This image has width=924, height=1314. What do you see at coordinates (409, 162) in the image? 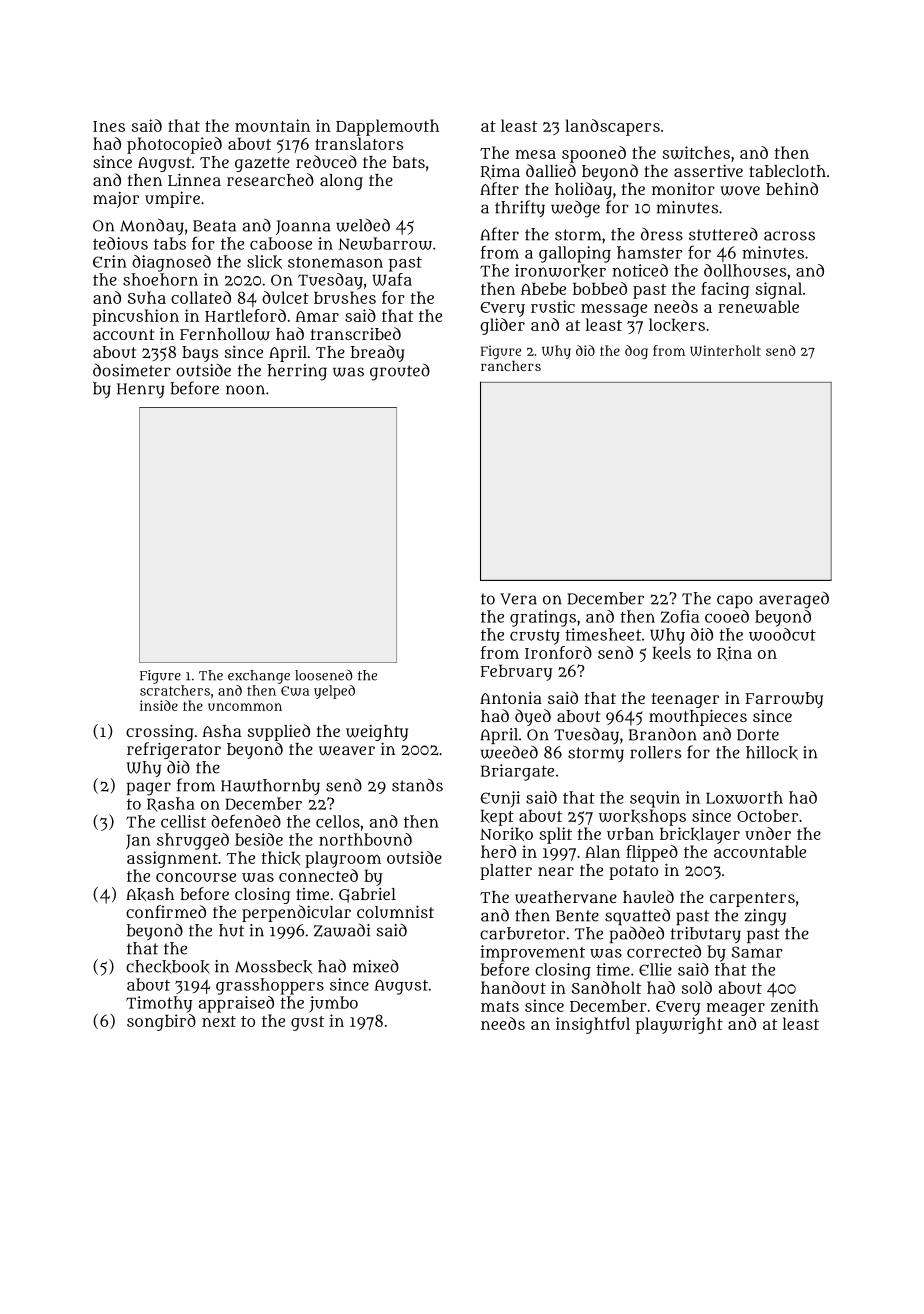
I see `bats` at bounding box center [409, 162].
